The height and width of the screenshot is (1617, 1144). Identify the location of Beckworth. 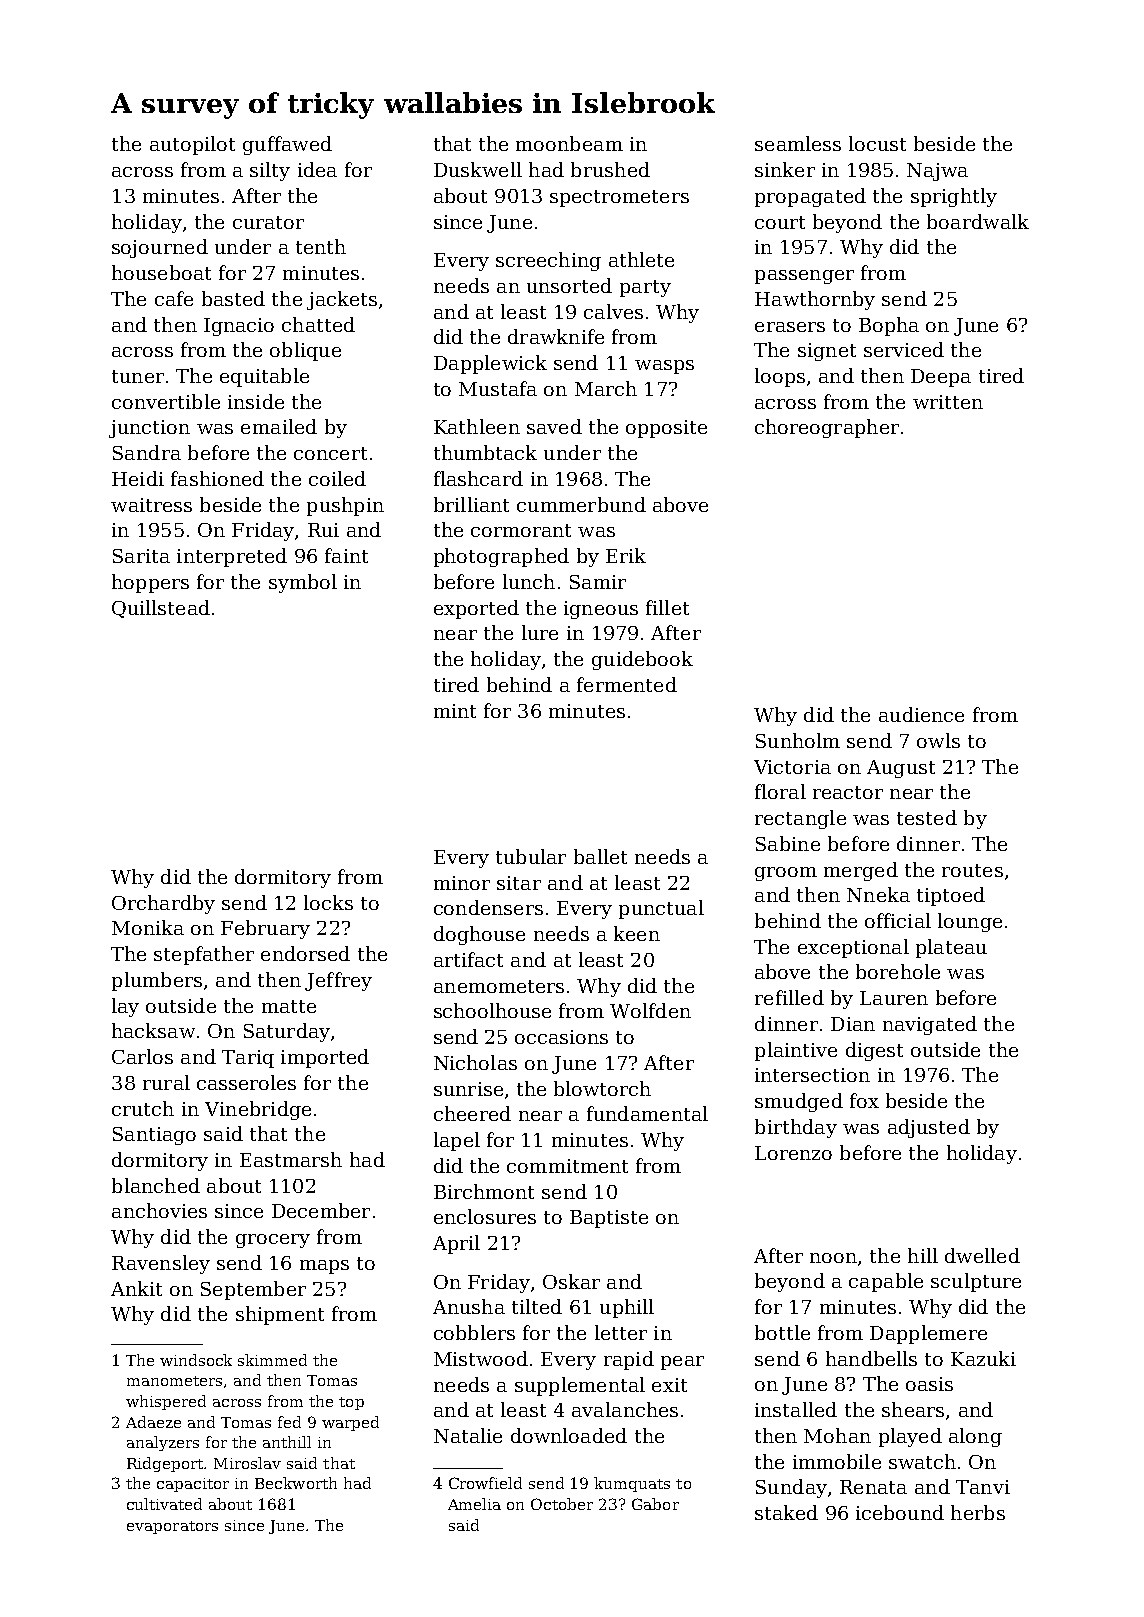
(296, 1483).
